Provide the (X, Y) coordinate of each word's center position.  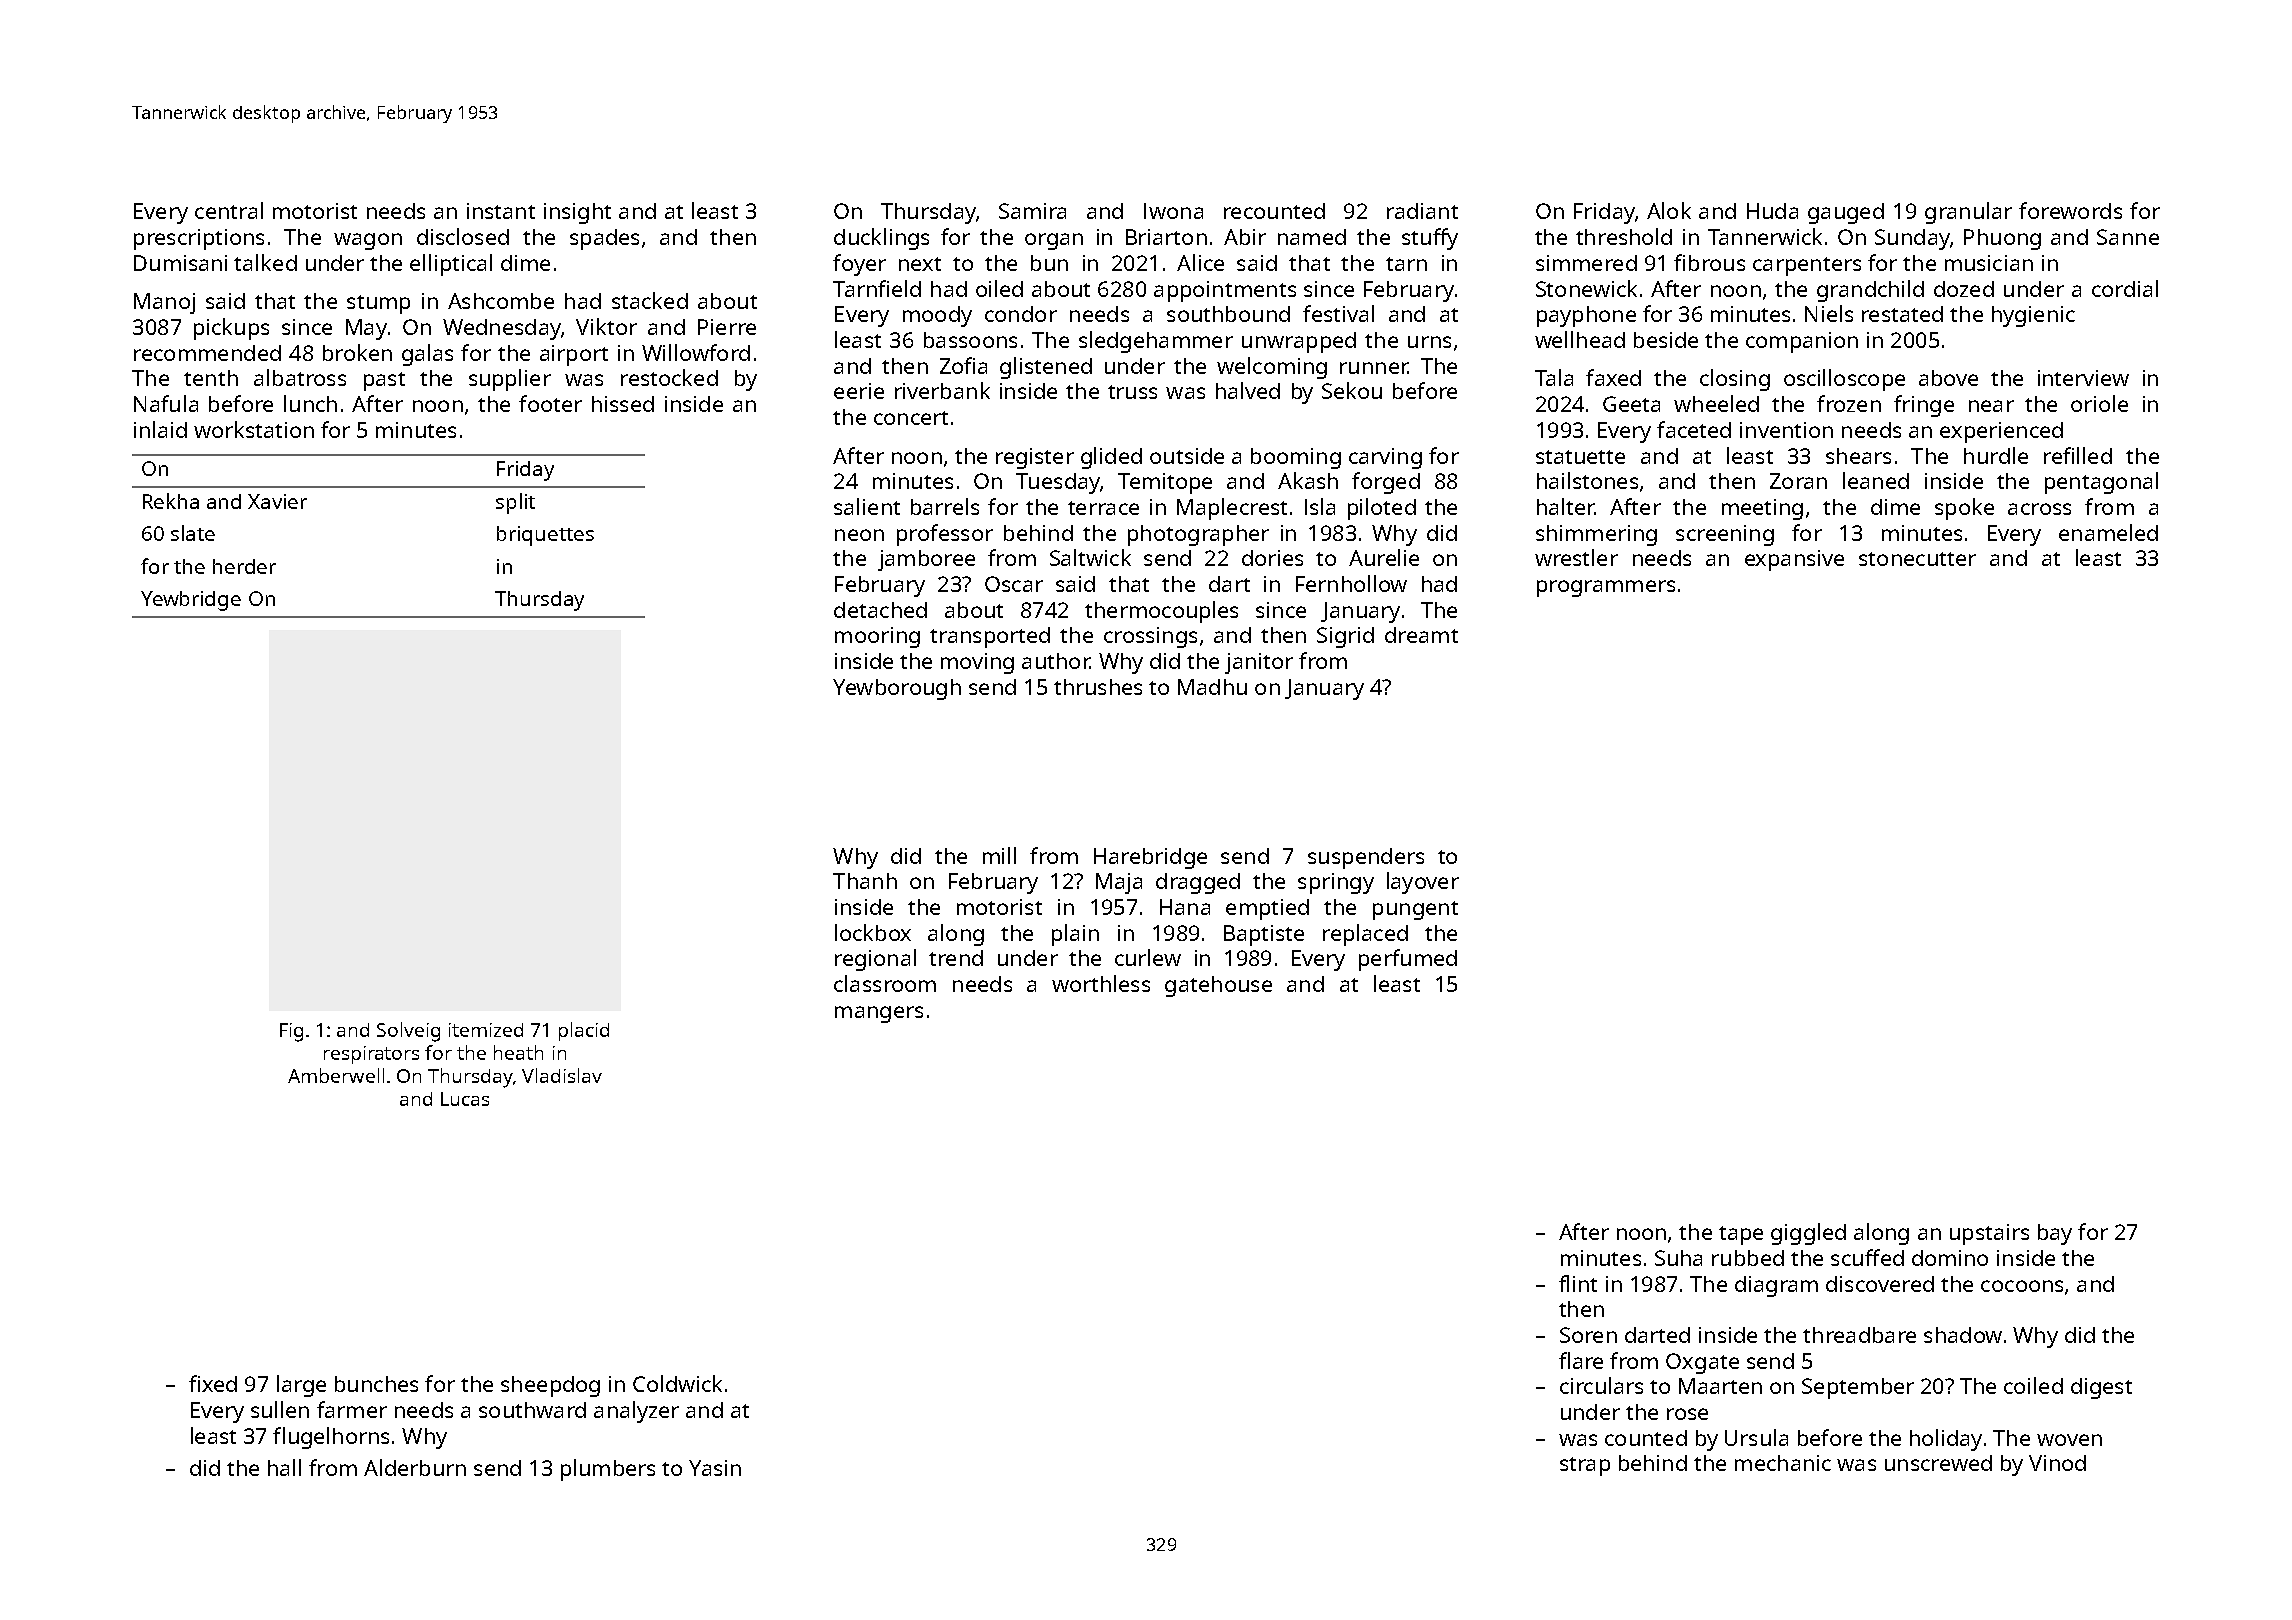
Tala (1554, 377)
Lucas (465, 1099)
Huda (1772, 211)
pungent (1415, 910)
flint (1578, 1283)
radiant (1422, 211)
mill (999, 855)
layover (1423, 883)
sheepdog (550, 1386)
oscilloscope (1844, 380)
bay (2055, 1234)
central (229, 210)
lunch (310, 403)
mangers (879, 1014)
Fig (291, 1032)
